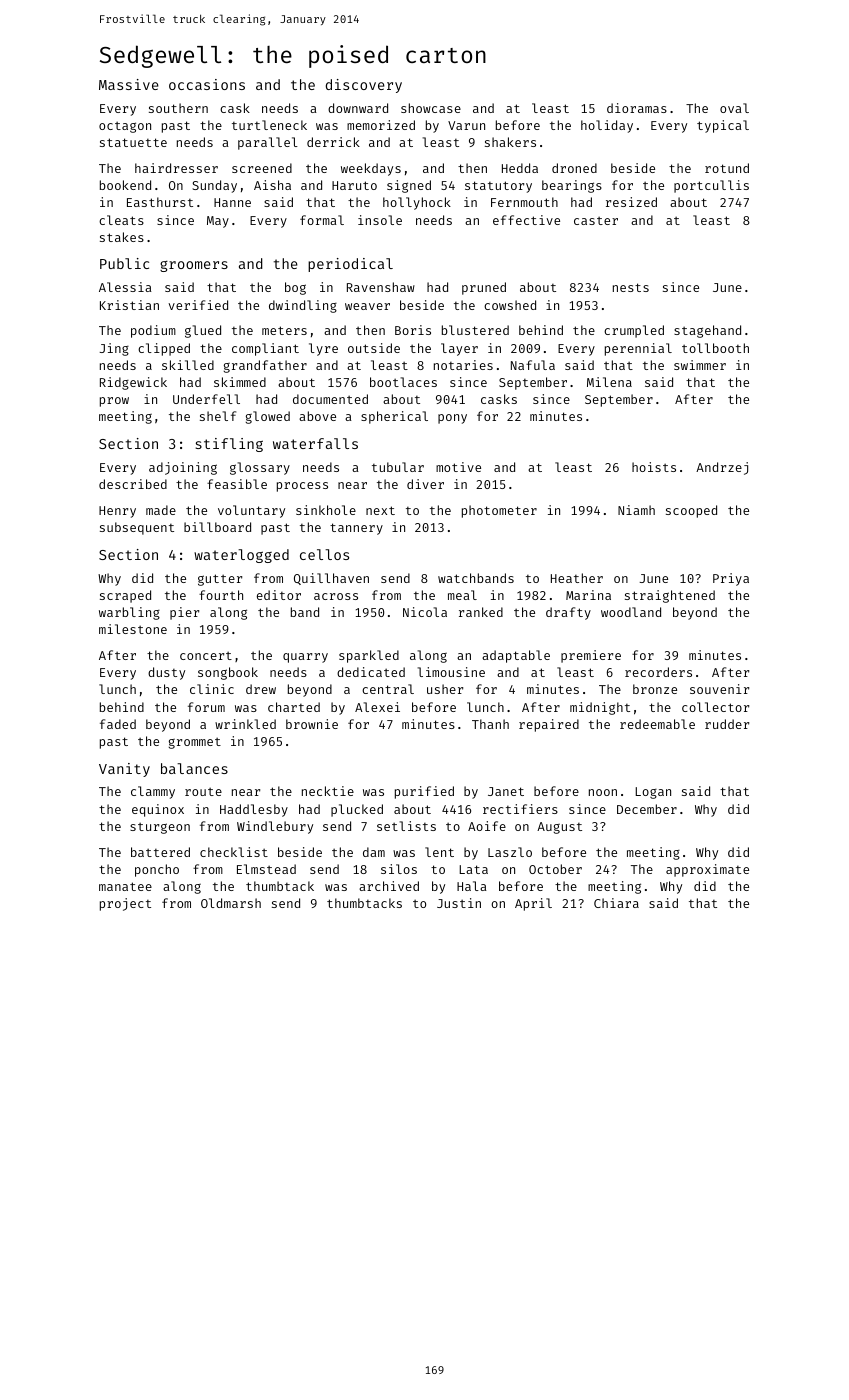 The image size is (849, 1400). Describe the element at coordinates (121, 220) in the screenshot. I see `cleats` at that location.
